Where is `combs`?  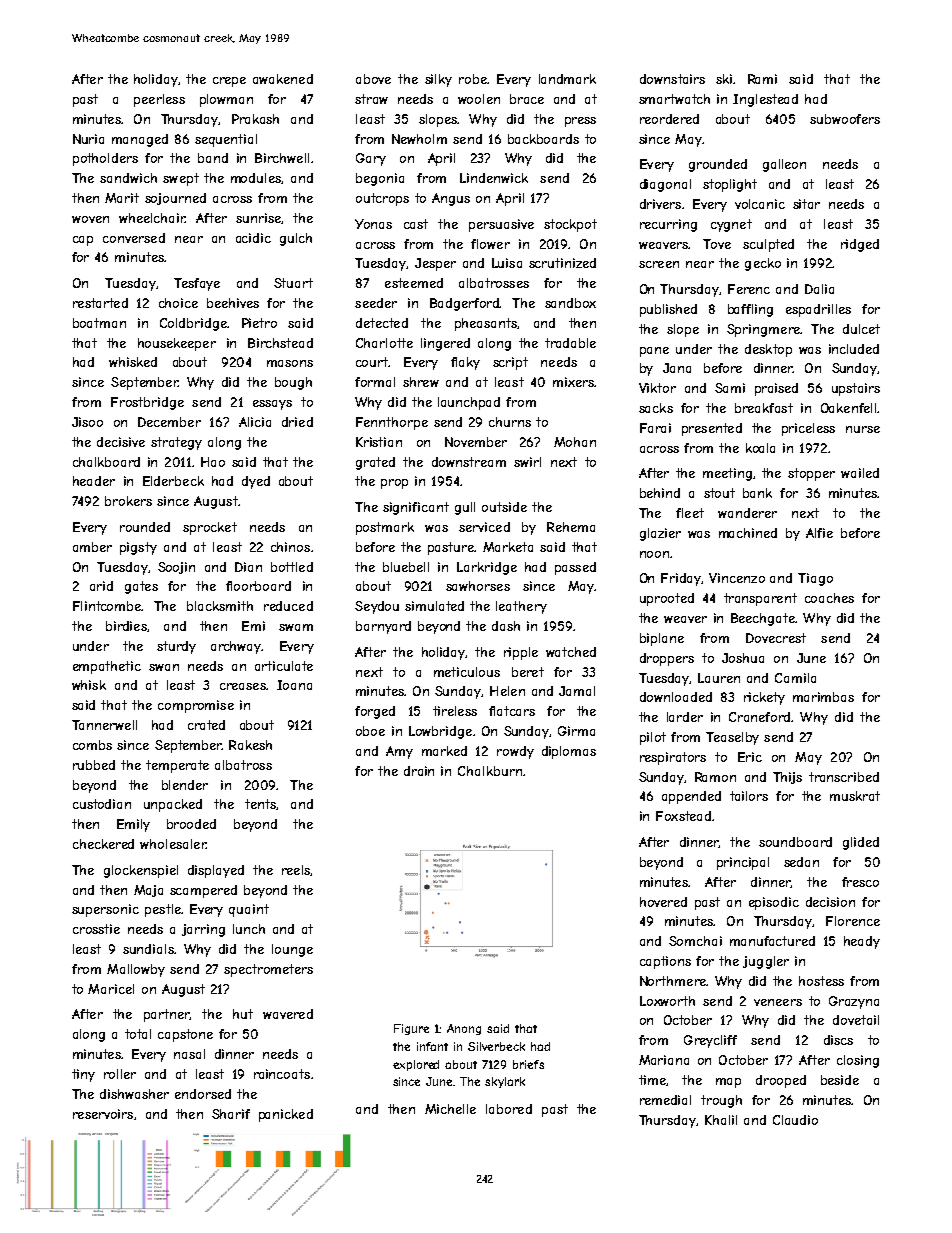 combs is located at coordinates (92, 745).
